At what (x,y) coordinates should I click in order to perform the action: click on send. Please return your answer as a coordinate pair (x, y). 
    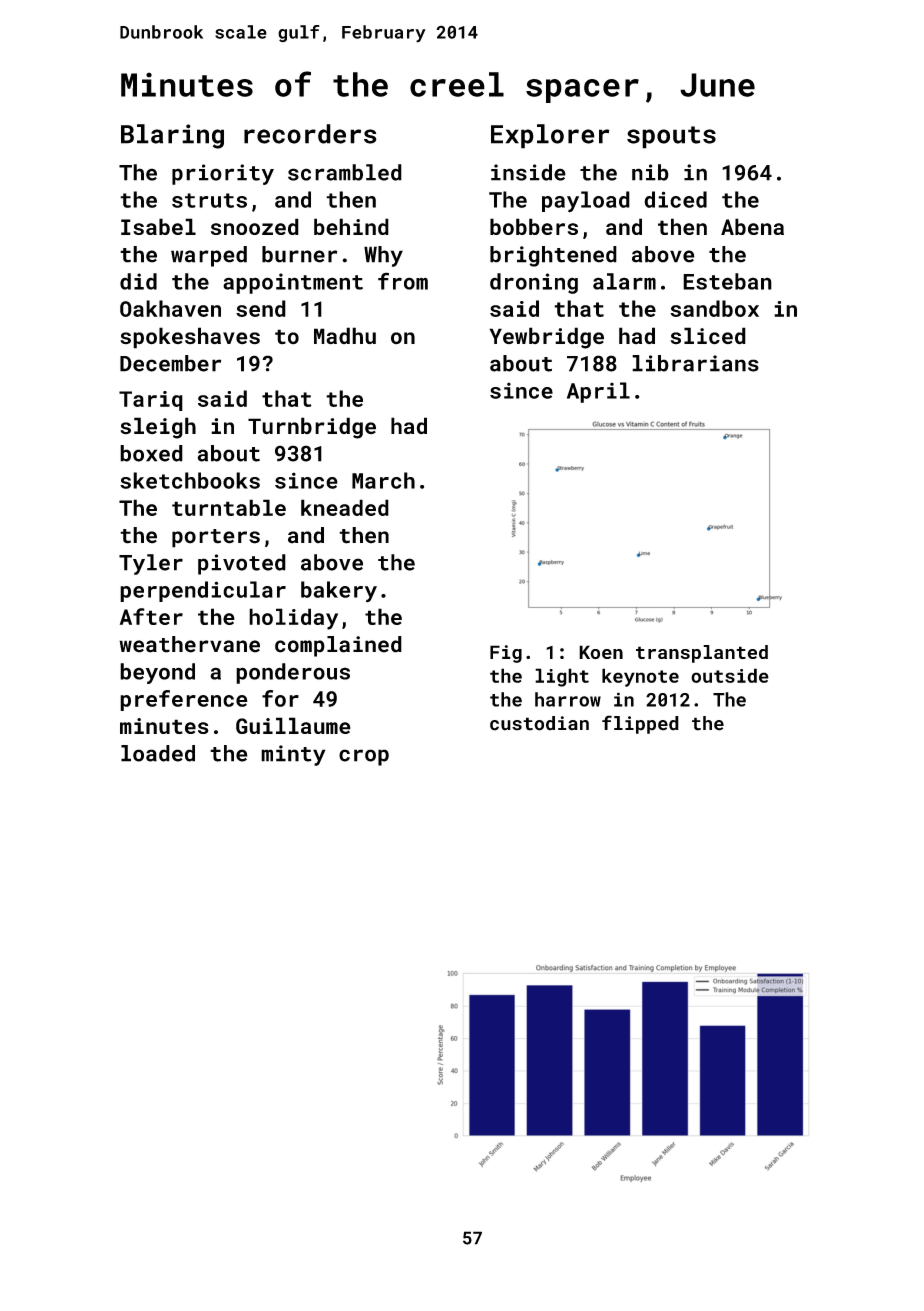
    Looking at the image, I should click on (261, 308).
